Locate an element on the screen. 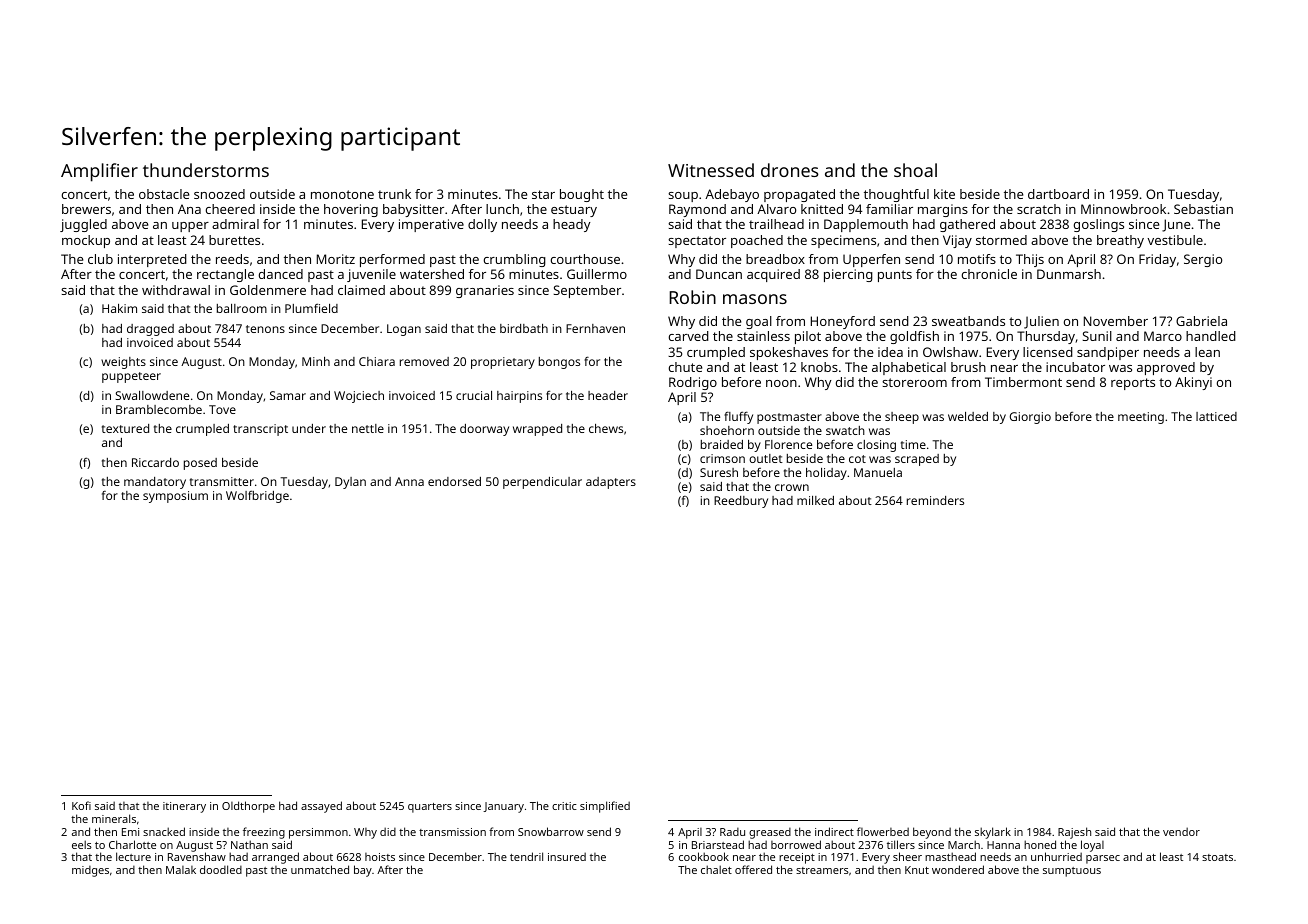 Image resolution: width=1308 pixels, height=924 pixels. reminders is located at coordinates (935, 500).
